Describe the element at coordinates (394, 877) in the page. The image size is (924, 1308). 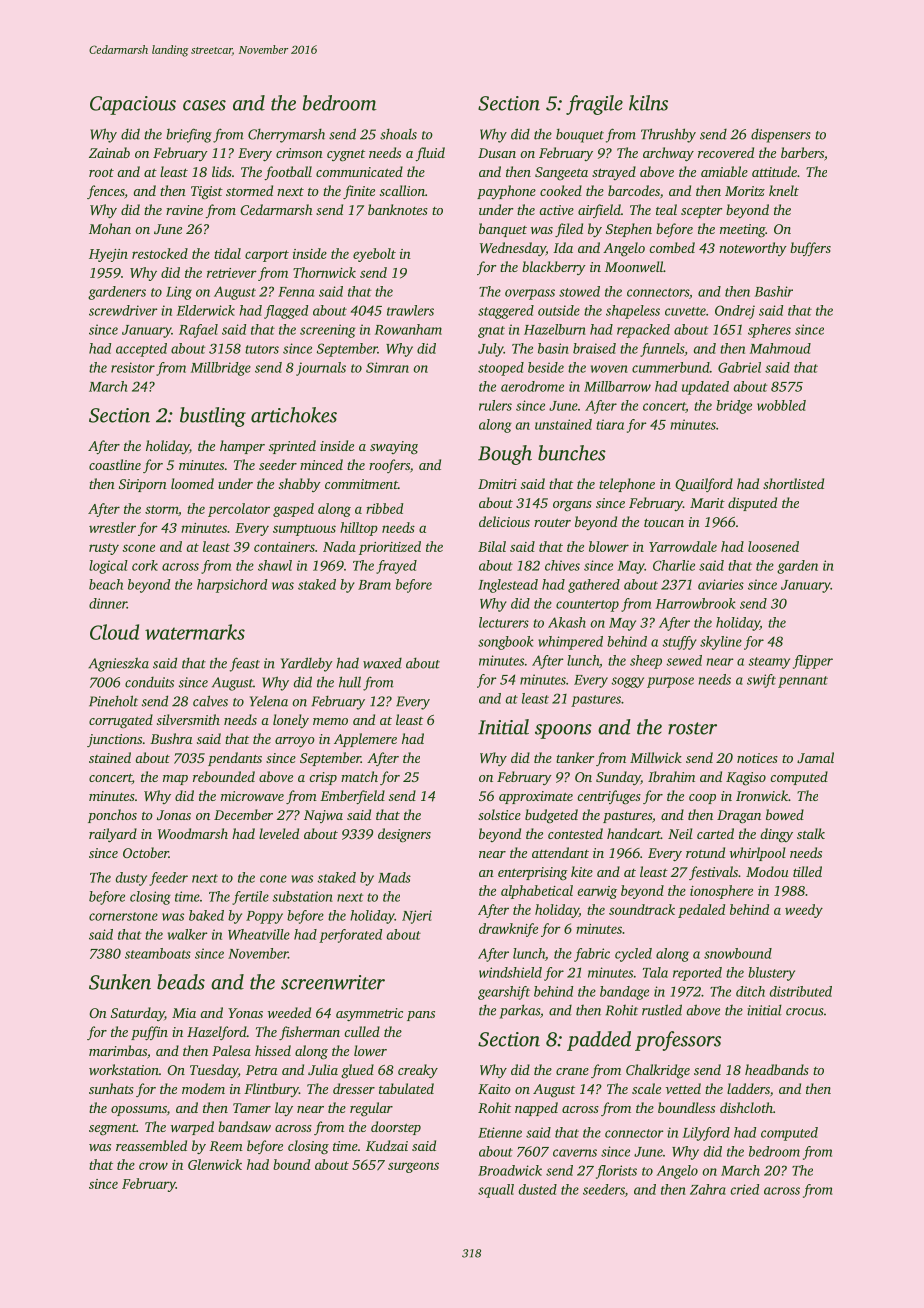
I see `Mads` at that location.
